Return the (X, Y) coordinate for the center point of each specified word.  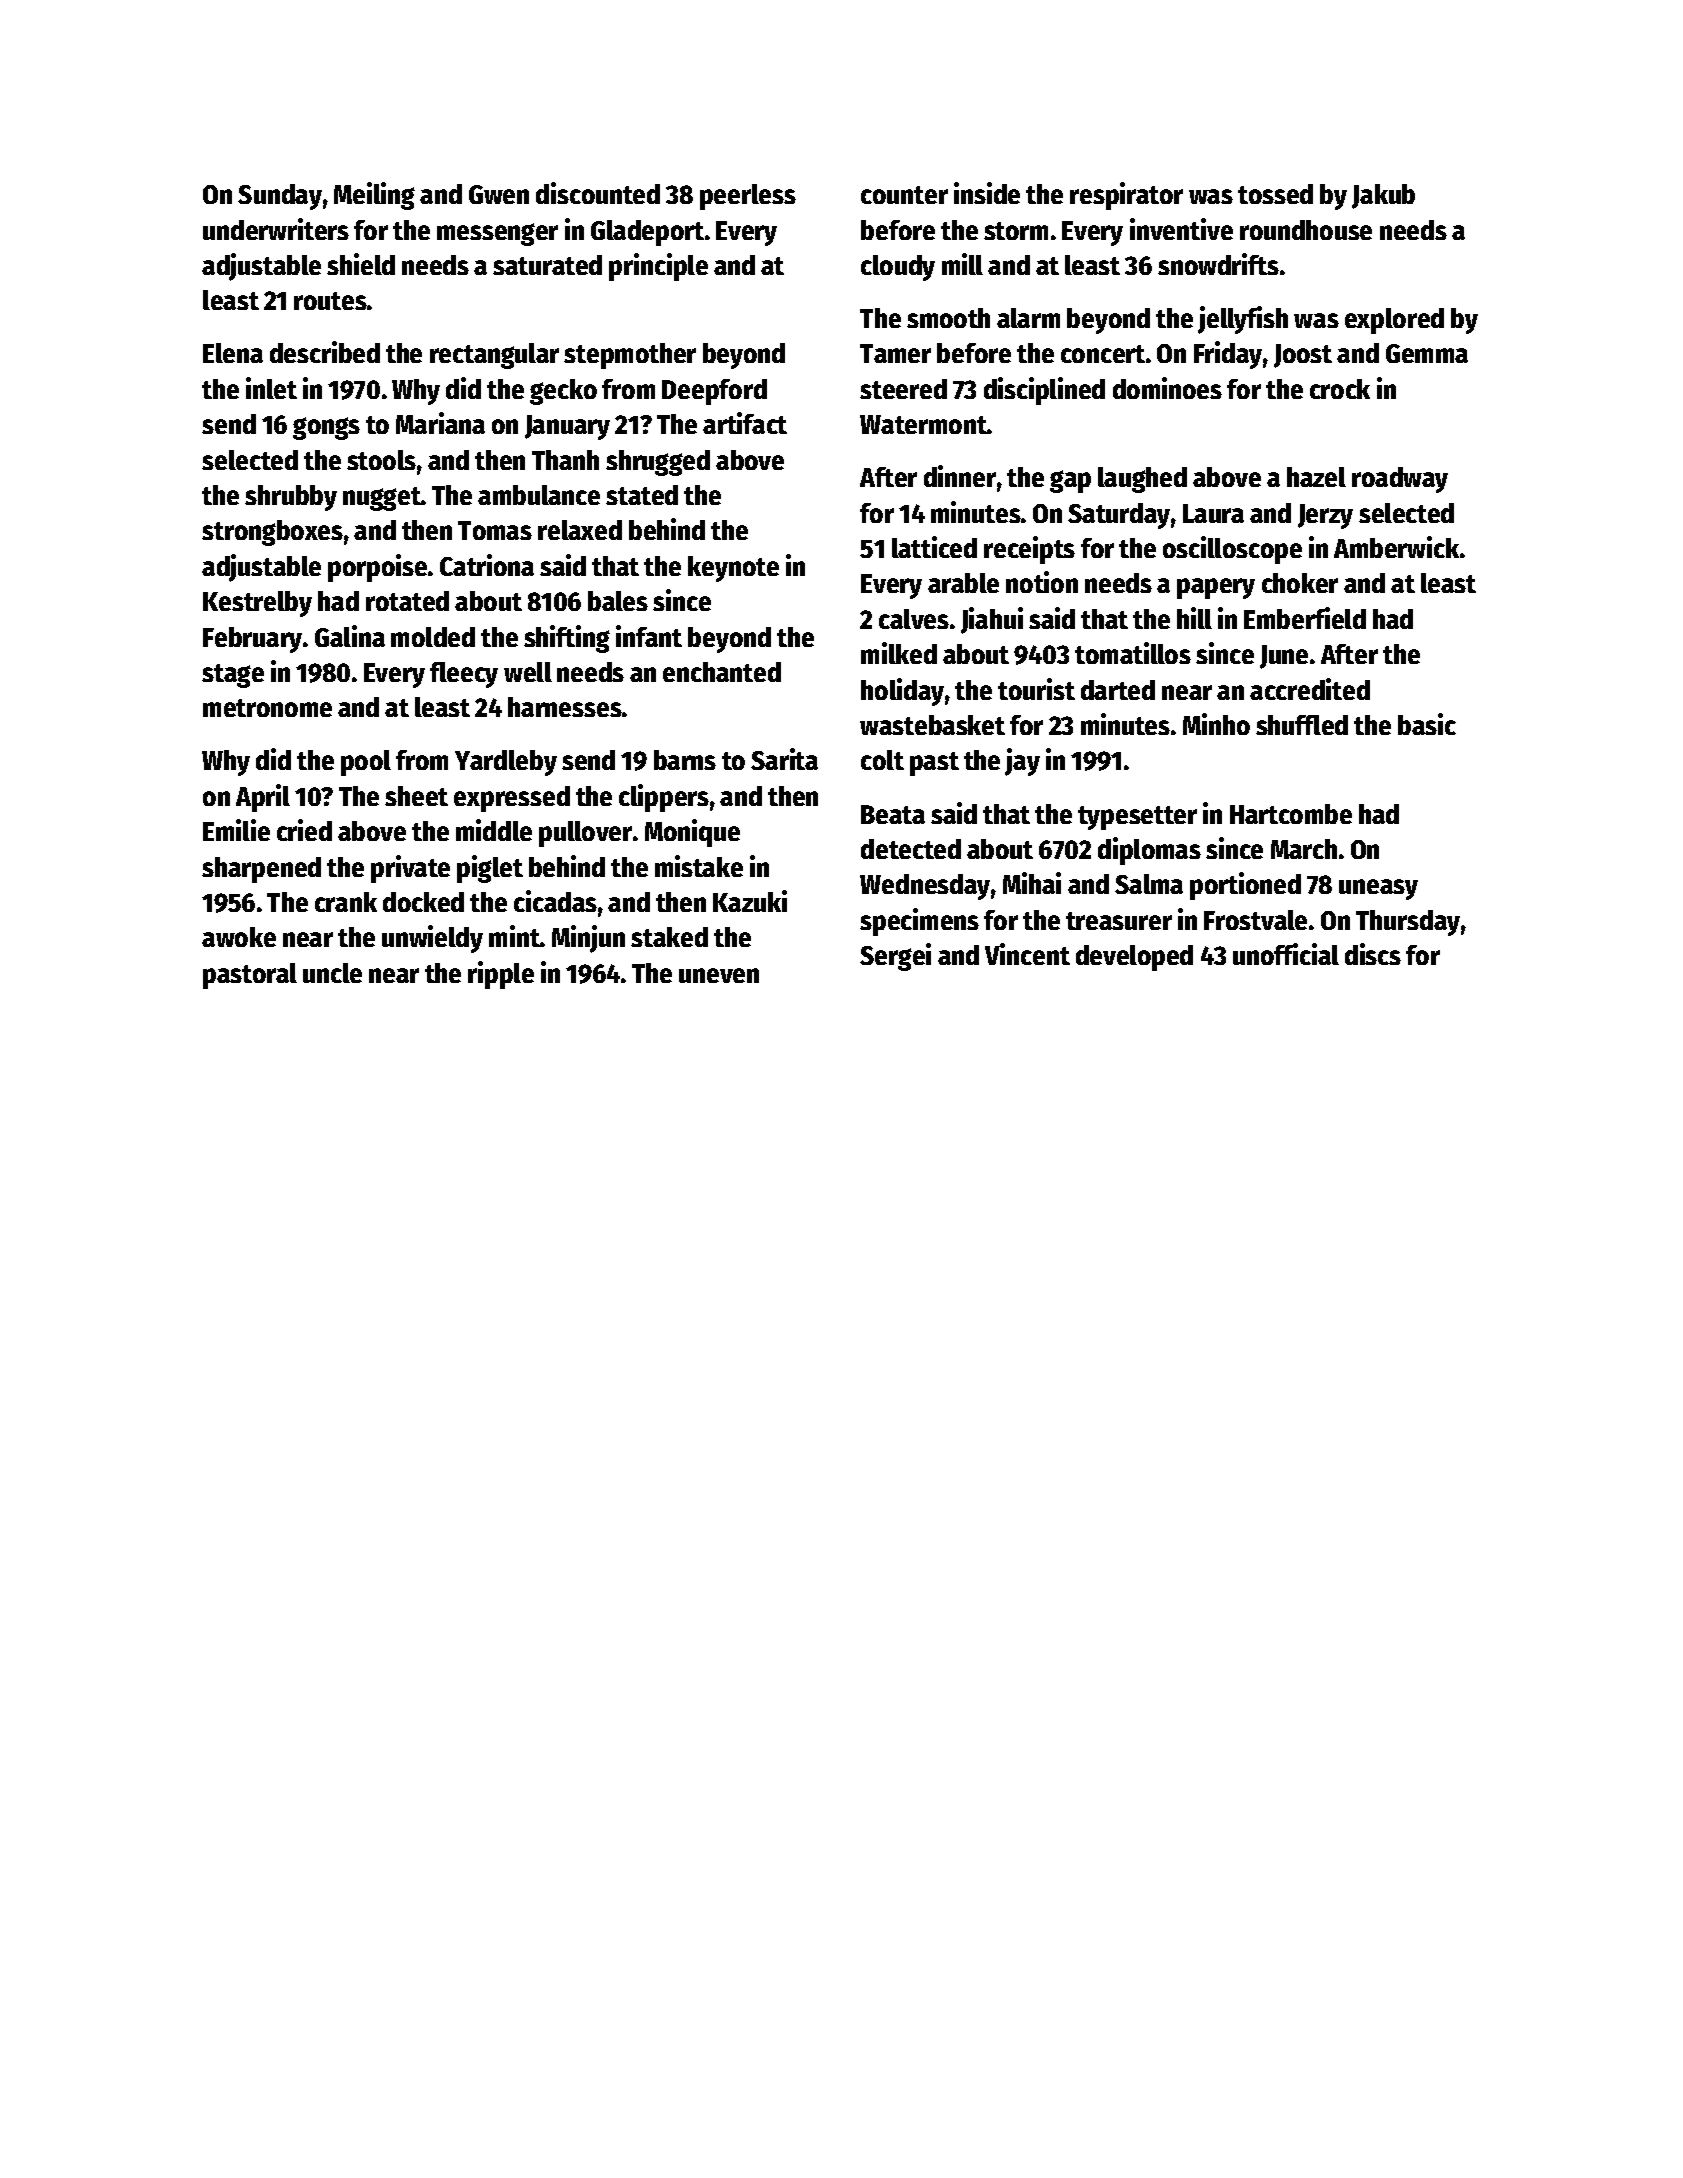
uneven (719, 975)
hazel (1316, 477)
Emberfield (1305, 618)
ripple (501, 975)
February (252, 640)
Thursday (1408, 923)
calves (914, 619)
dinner (960, 476)
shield (361, 264)
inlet (271, 388)
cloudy (898, 268)
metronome (267, 708)
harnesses (565, 707)
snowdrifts (1218, 264)
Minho (1216, 724)
